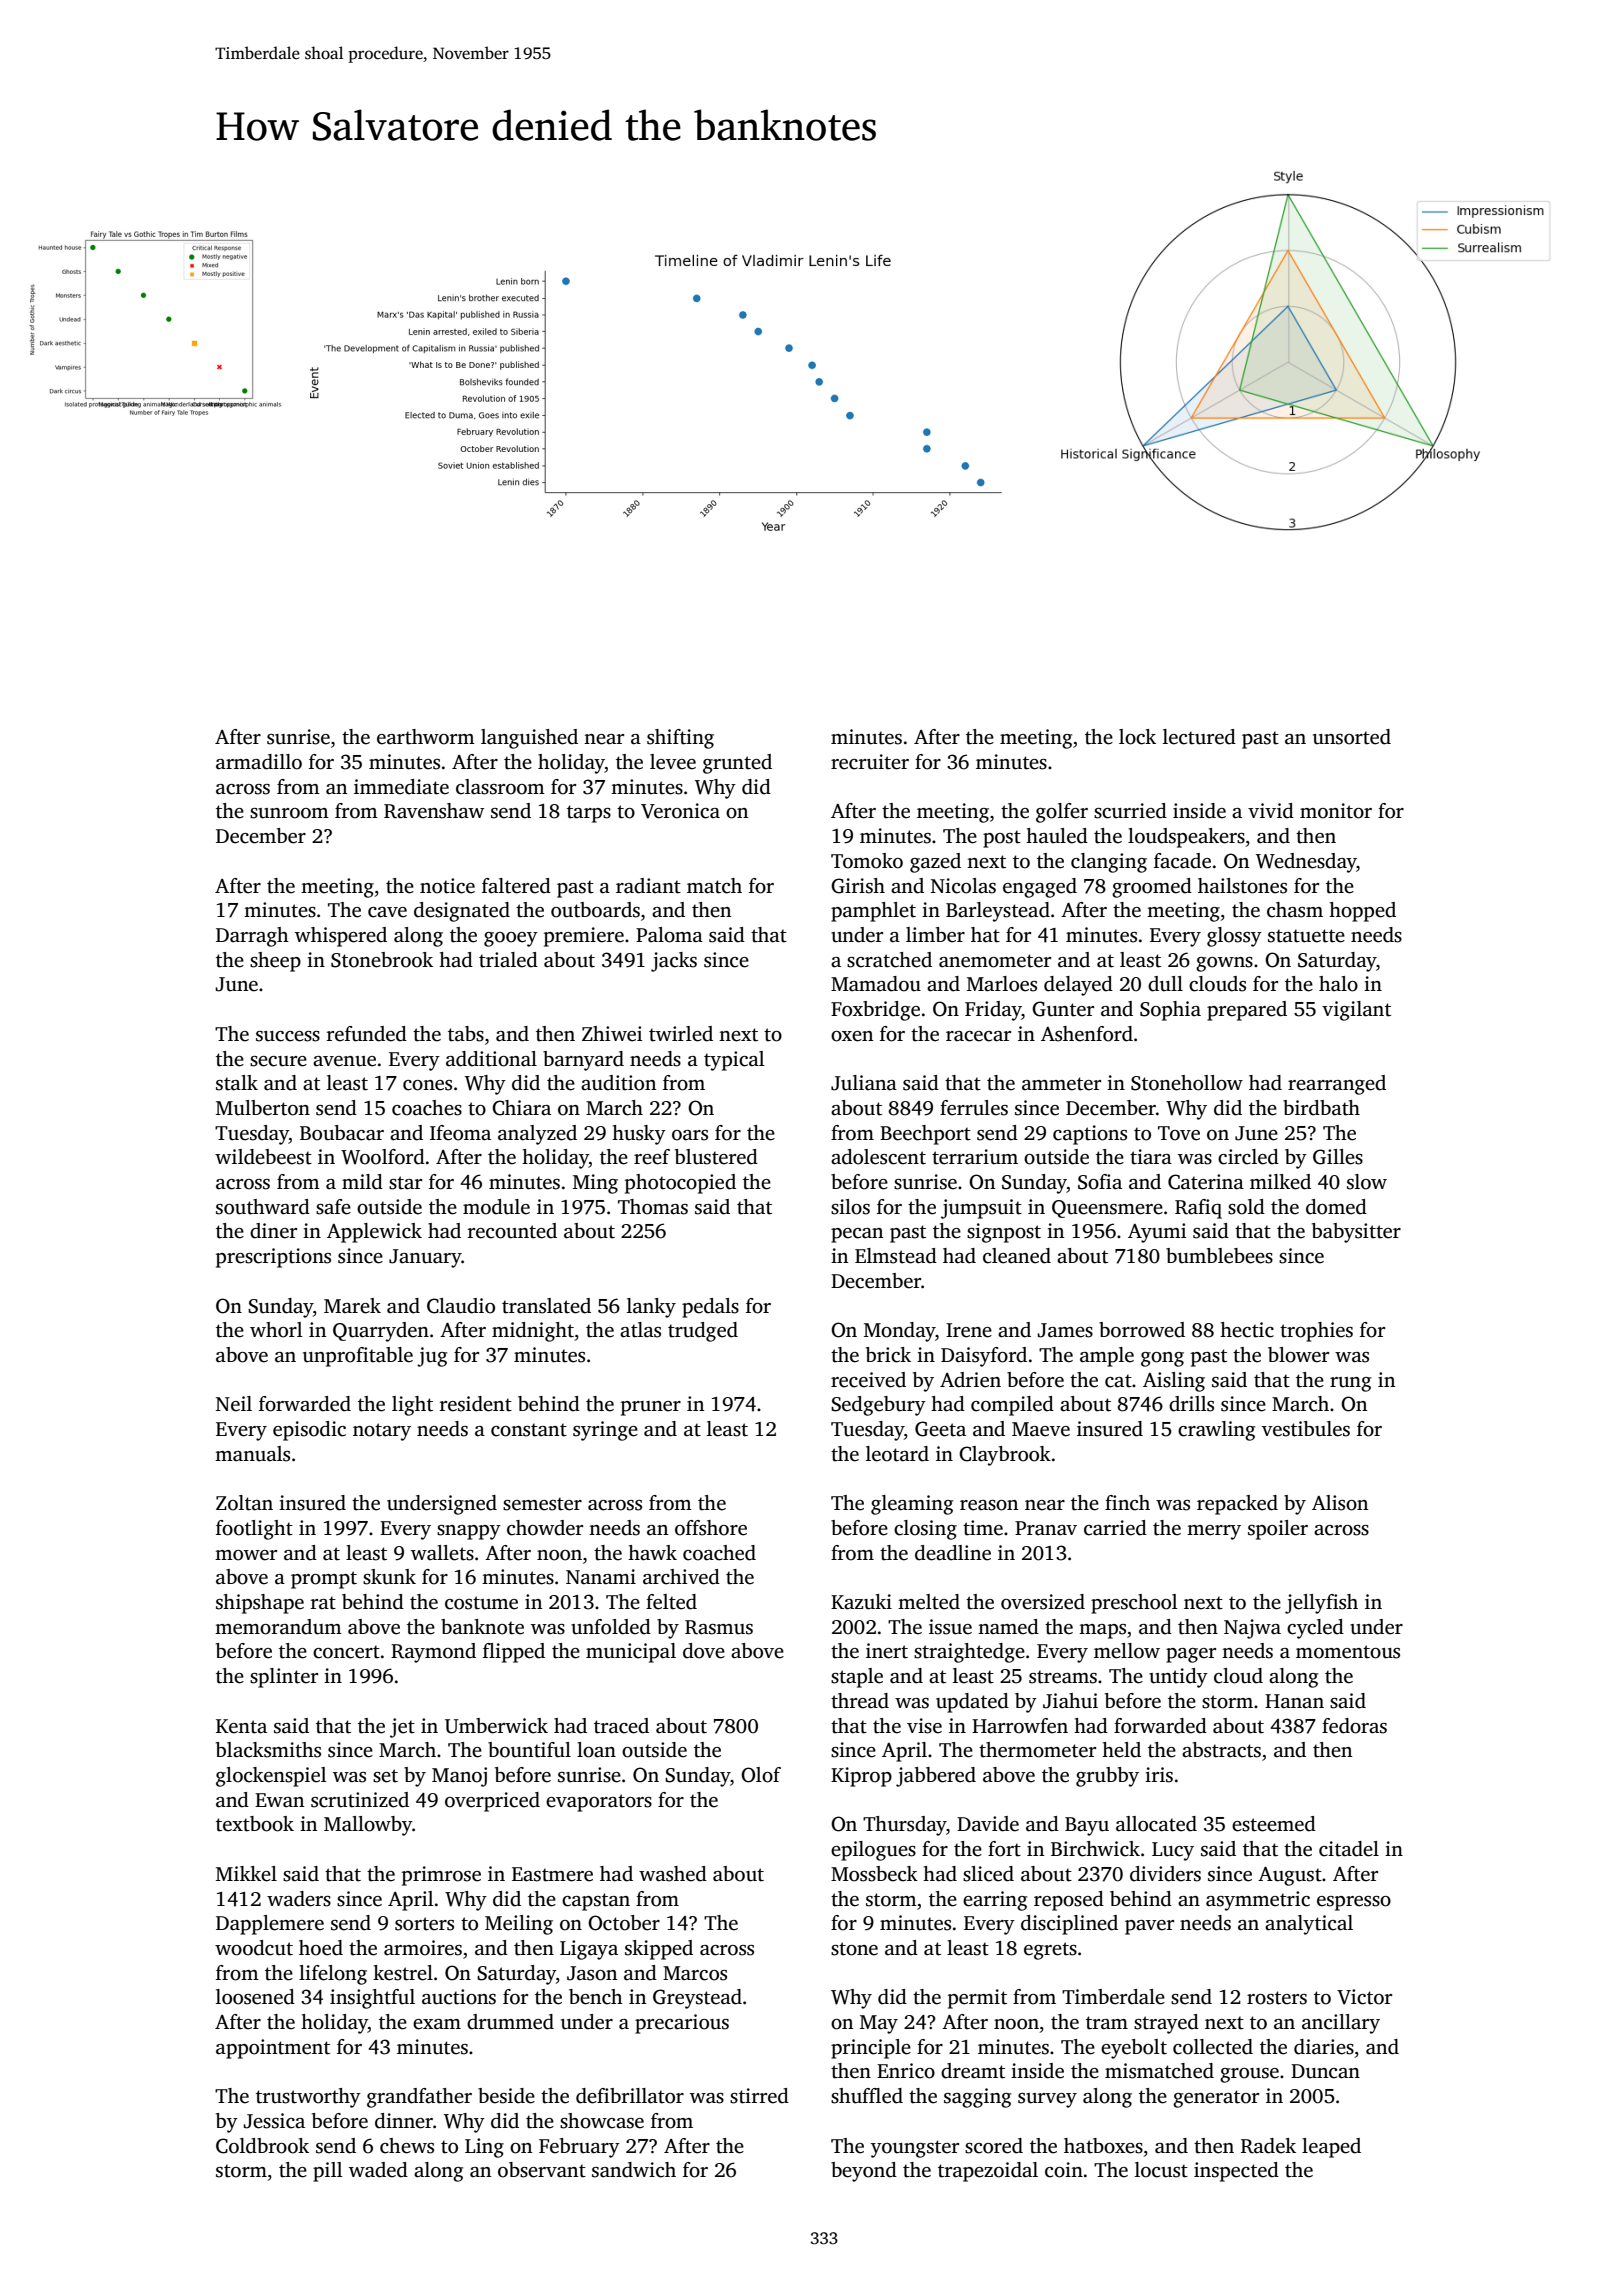 The image size is (1620, 2292). I want to click on Elmstead, so click(896, 1256).
